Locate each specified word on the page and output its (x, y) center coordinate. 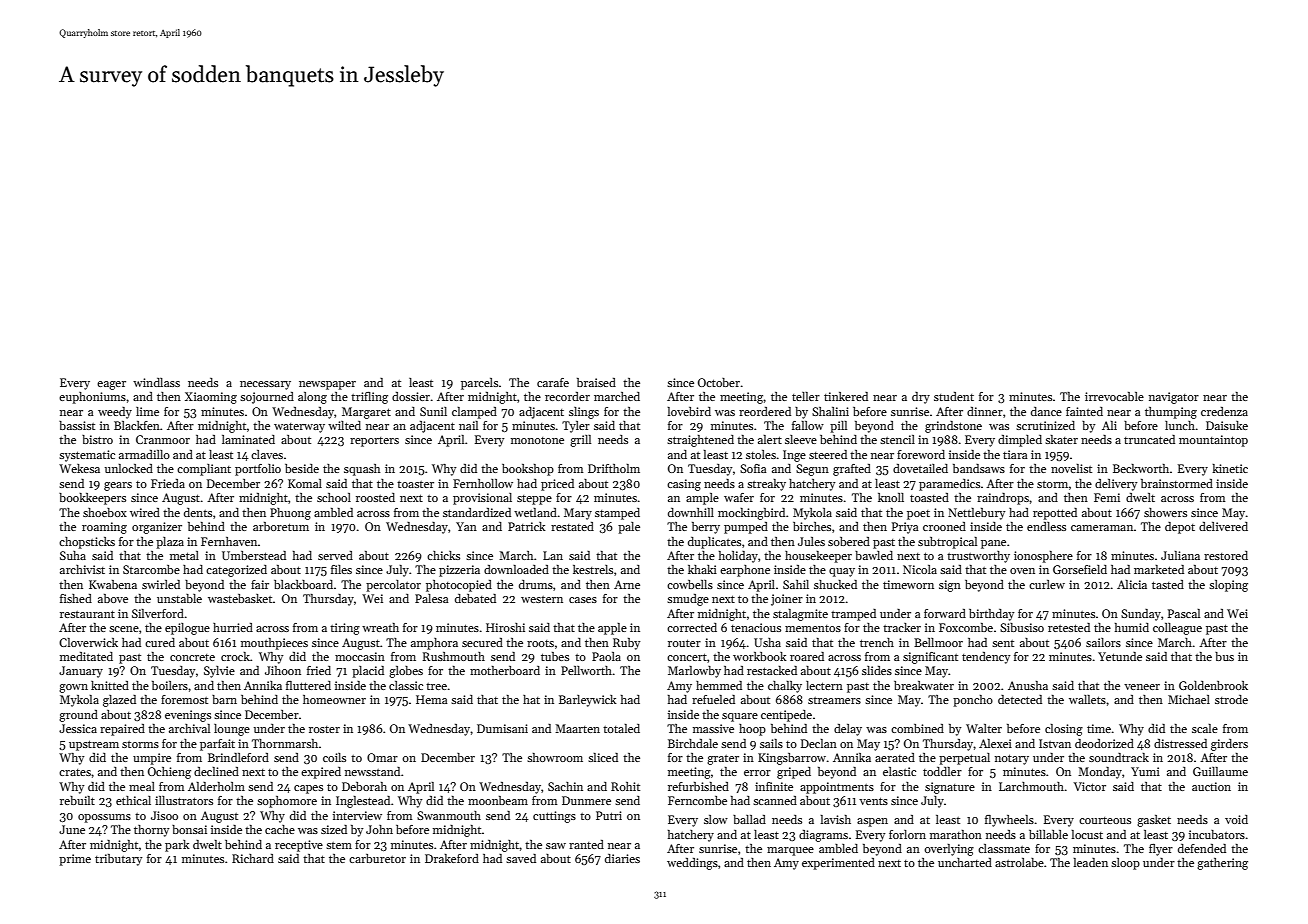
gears (118, 486)
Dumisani (502, 728)
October (719, 382)
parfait (217, 745)
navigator (1174, 398)
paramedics (949, 485)
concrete (192, 657)
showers (1165, 512)
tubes (555, 656)
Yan (466, 526)
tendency (986, 658)
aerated (895, 757)
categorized (236, 571)
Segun (812, 470)
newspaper (327, 385)
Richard (253, 858)
